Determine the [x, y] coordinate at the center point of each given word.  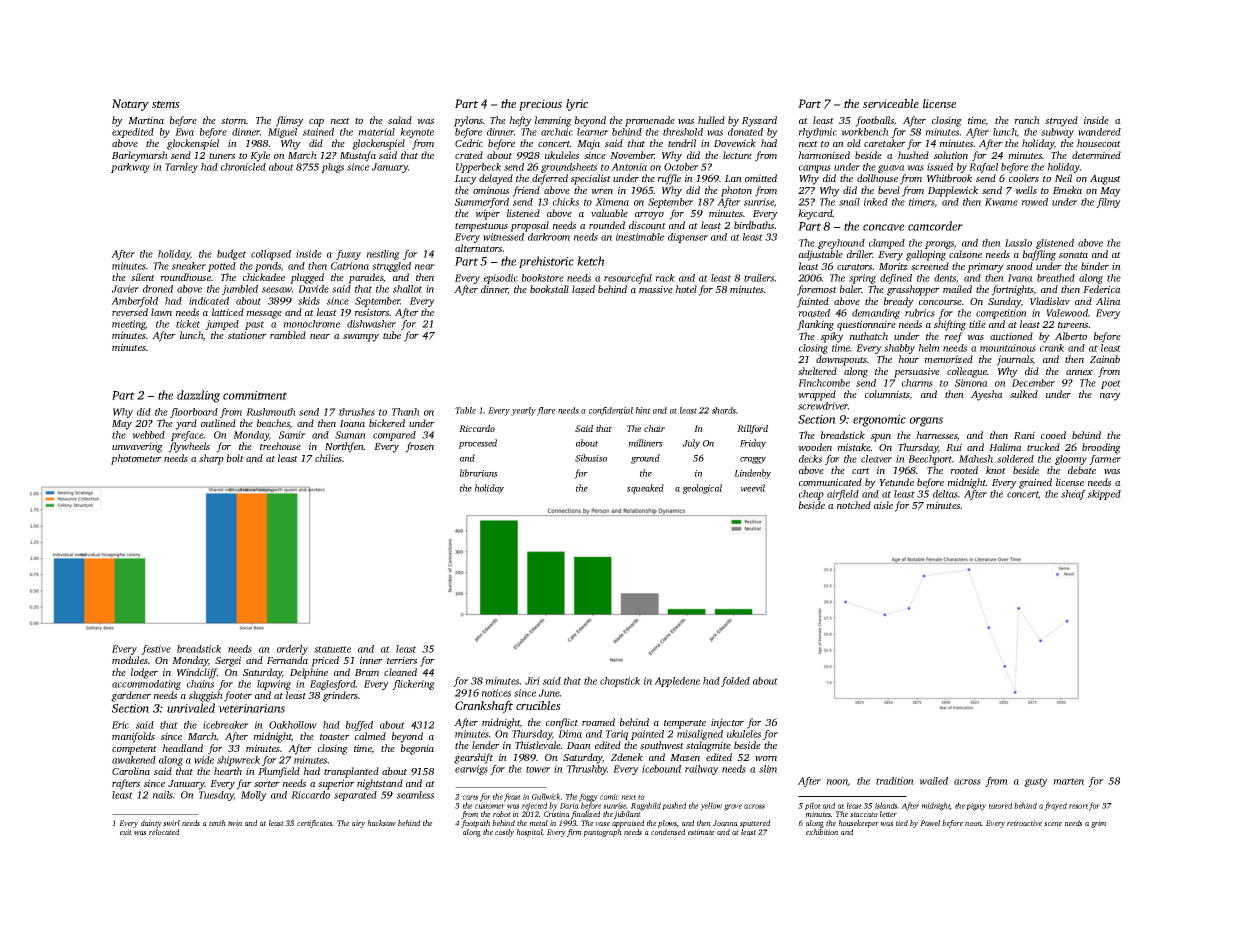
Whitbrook [949, 178]
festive [156, 650]
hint [643, 410]
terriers [402, 660]
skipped [1104, 495]
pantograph [602, 833]
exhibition [822, 832]
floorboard [194, 413]
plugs [332, 168]
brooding [1101, 448]
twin [235, 823]
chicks [566, 202]
